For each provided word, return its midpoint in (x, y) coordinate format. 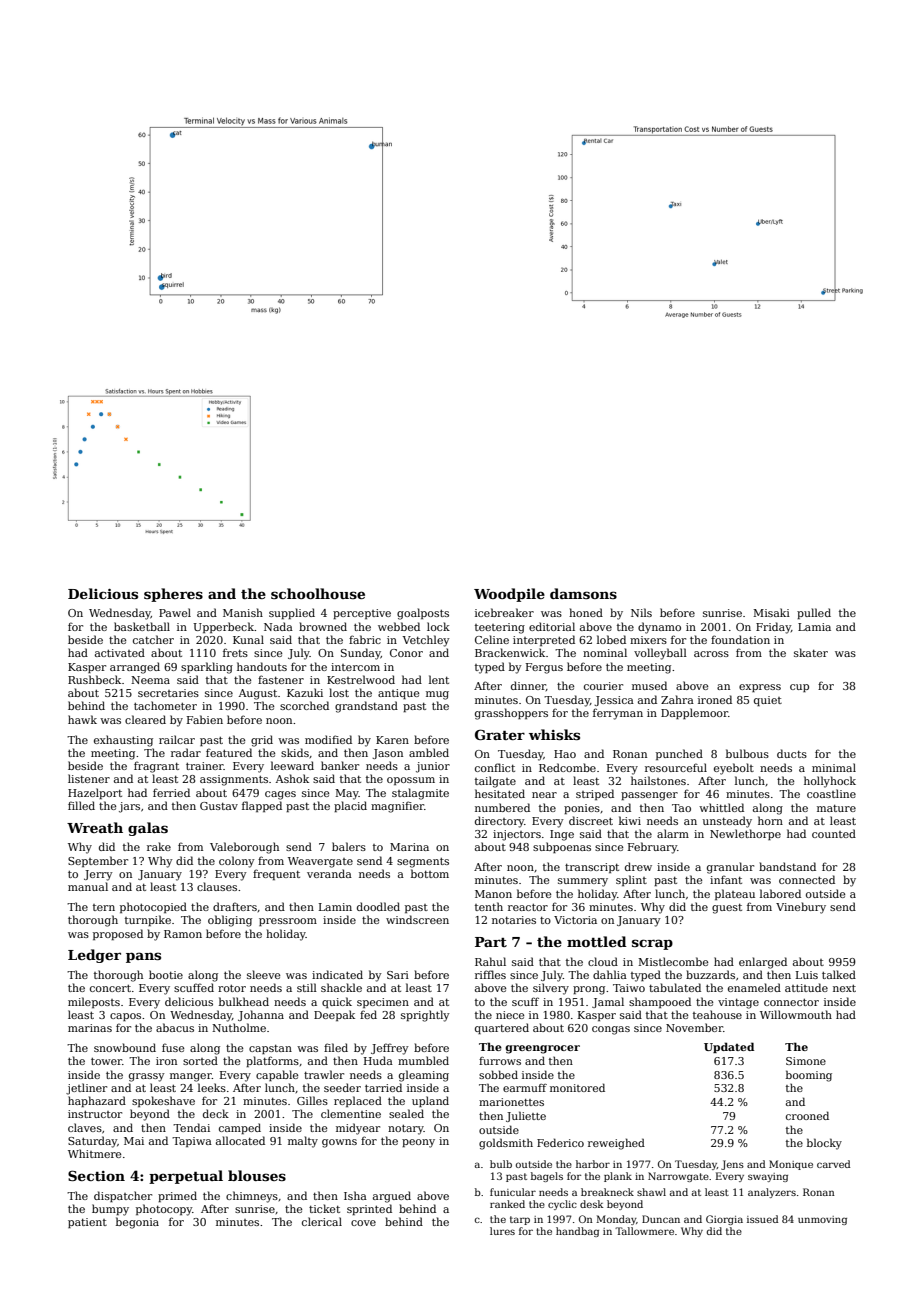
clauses (217, 886)
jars (129, 807)
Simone (806, 1061)
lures (502, 1231)
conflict (495, 767)
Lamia (814, 627)
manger (191, 1077)
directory (500, 822)
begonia (137, 1223)
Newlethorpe (745, 834)
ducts (792, 753)
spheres (173, 595)
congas (611, 1030)
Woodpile (509, 595)
